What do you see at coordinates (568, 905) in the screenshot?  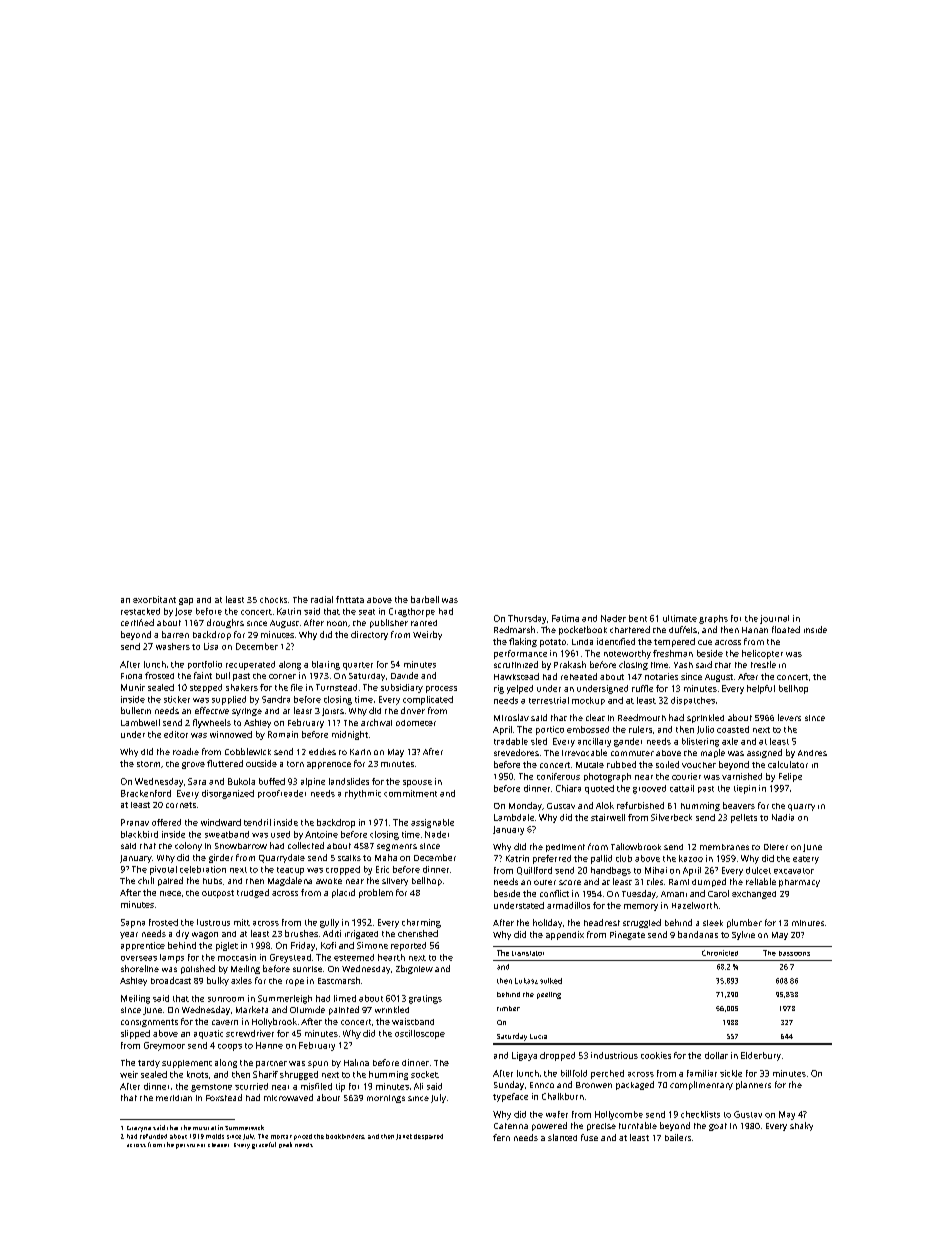 I see `armadillos` at bounding box center [568, 905].
